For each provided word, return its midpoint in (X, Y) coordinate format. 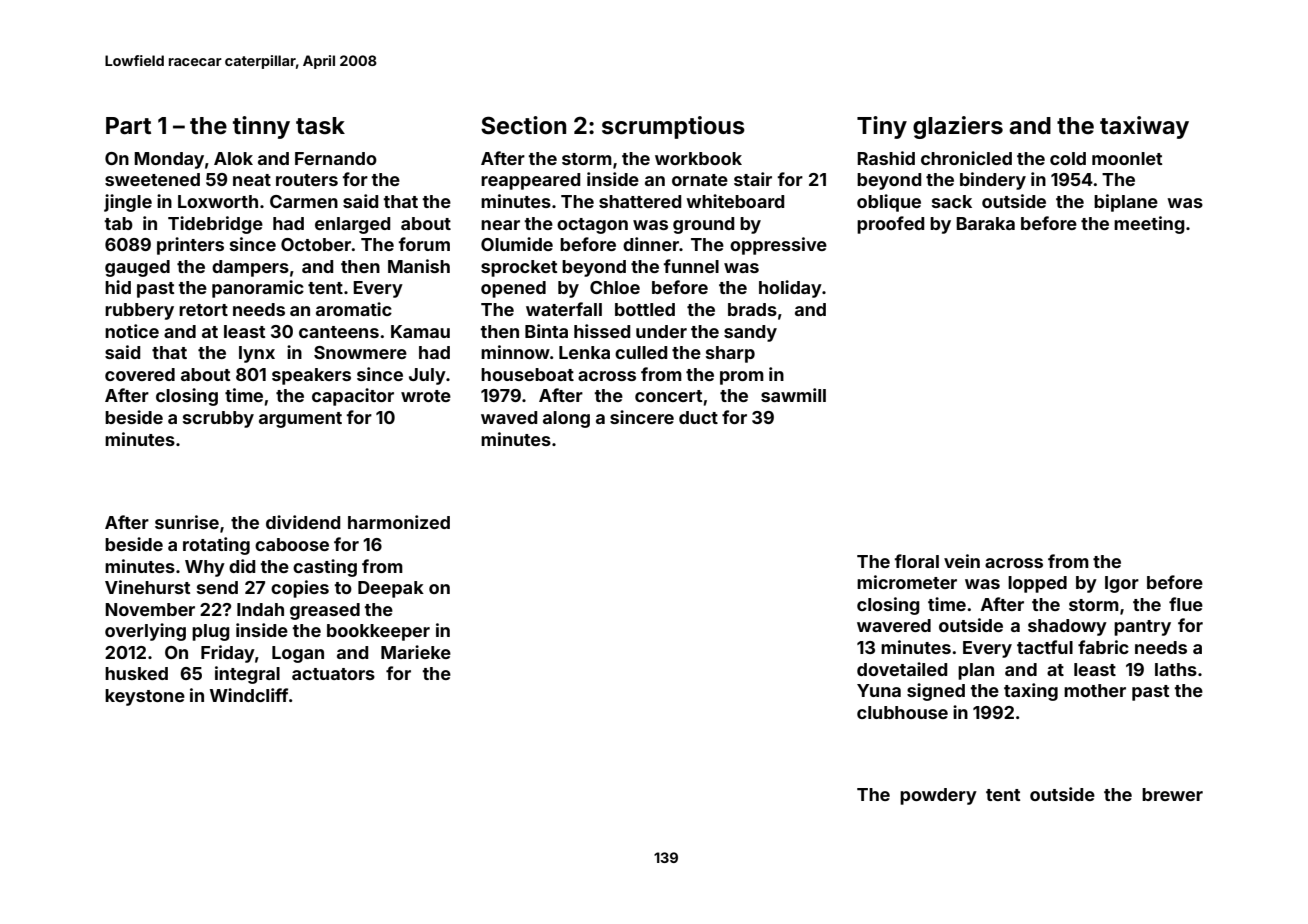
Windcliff (249, 695)
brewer (1172, 794)
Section (523, 125)
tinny (261, 127)
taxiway (1144, 127)
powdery (938, 796)
